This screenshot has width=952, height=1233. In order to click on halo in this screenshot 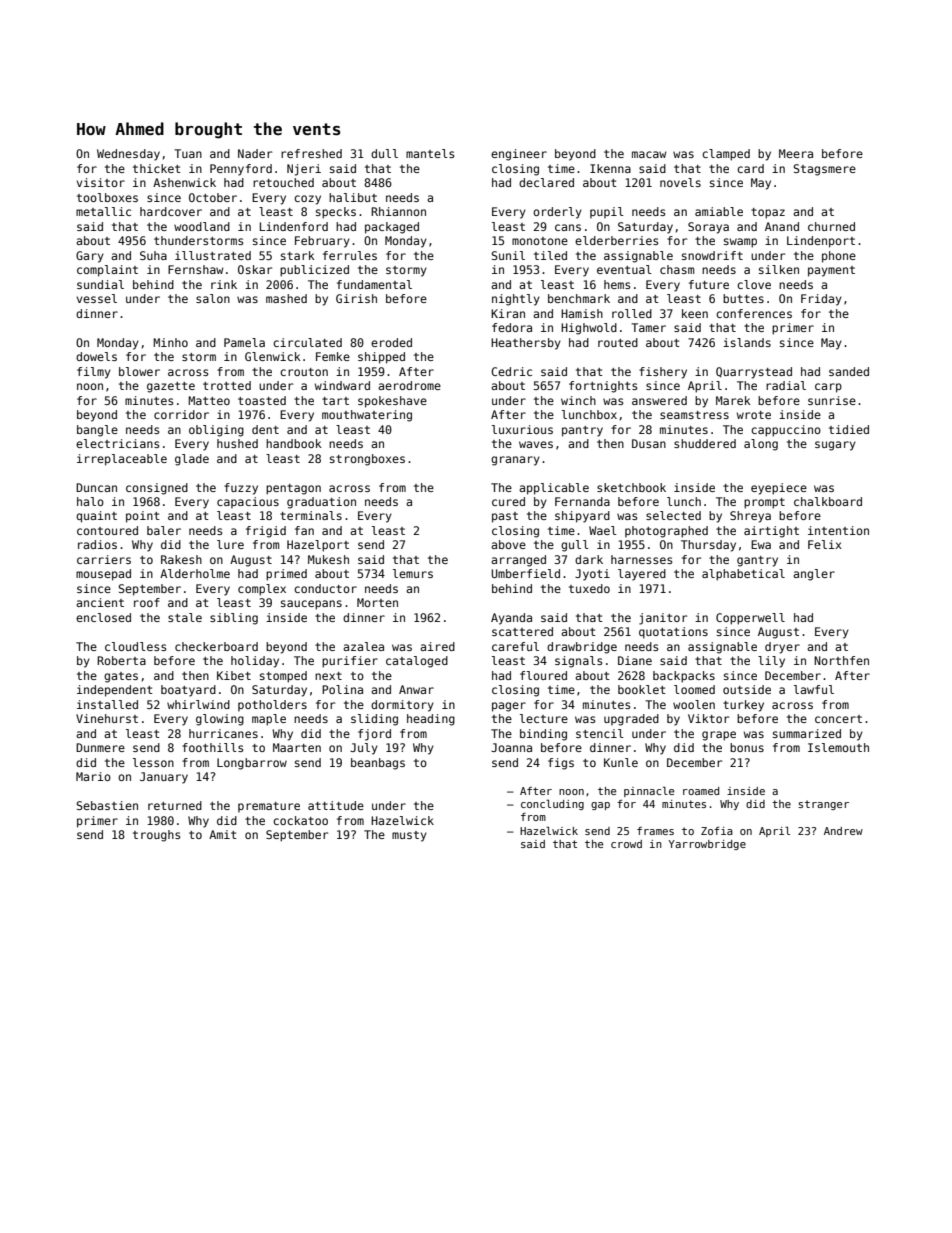, I will do `click(90, 501)`.
